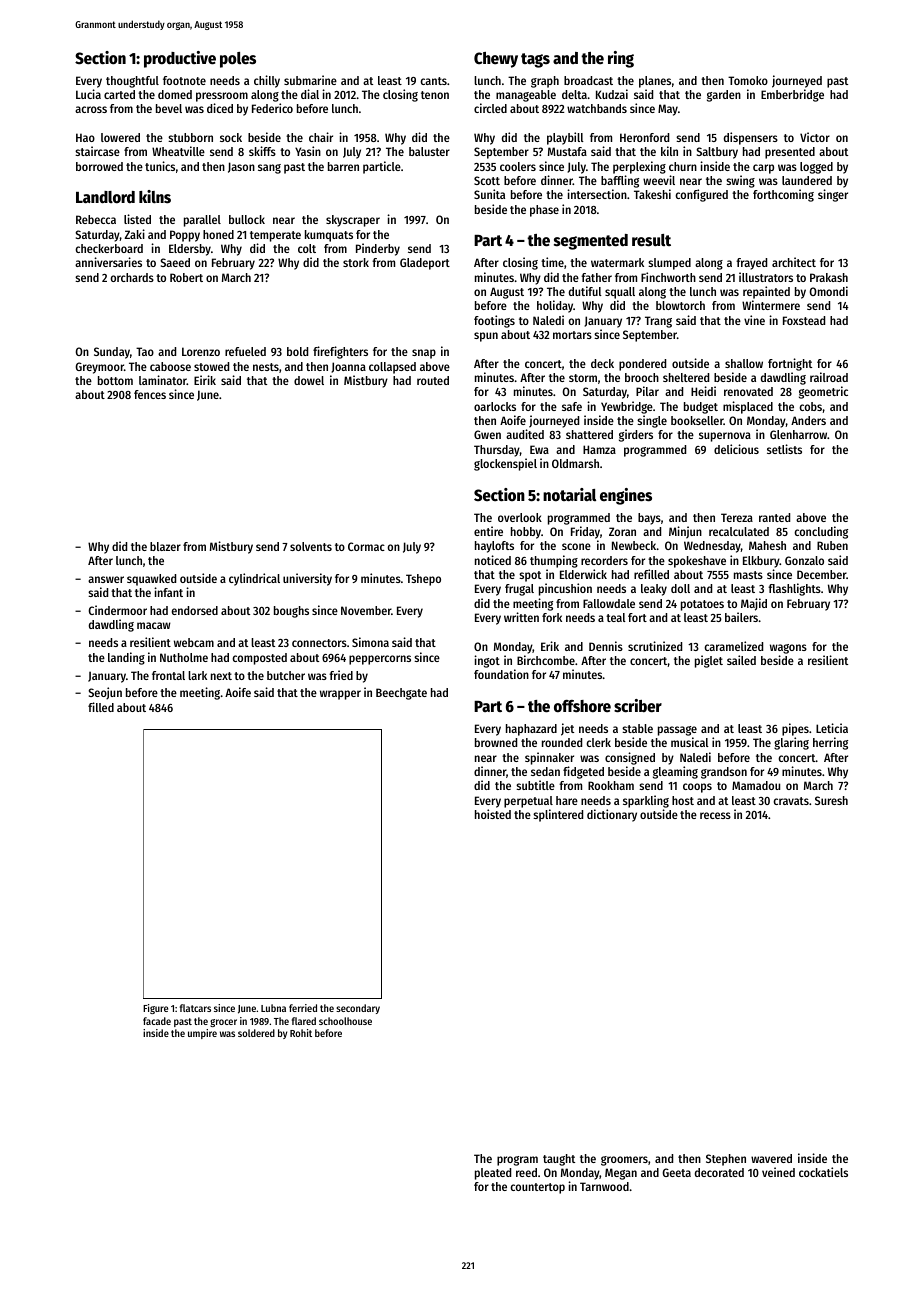  I want to click on Tarnwood, so click(604, 1186).
